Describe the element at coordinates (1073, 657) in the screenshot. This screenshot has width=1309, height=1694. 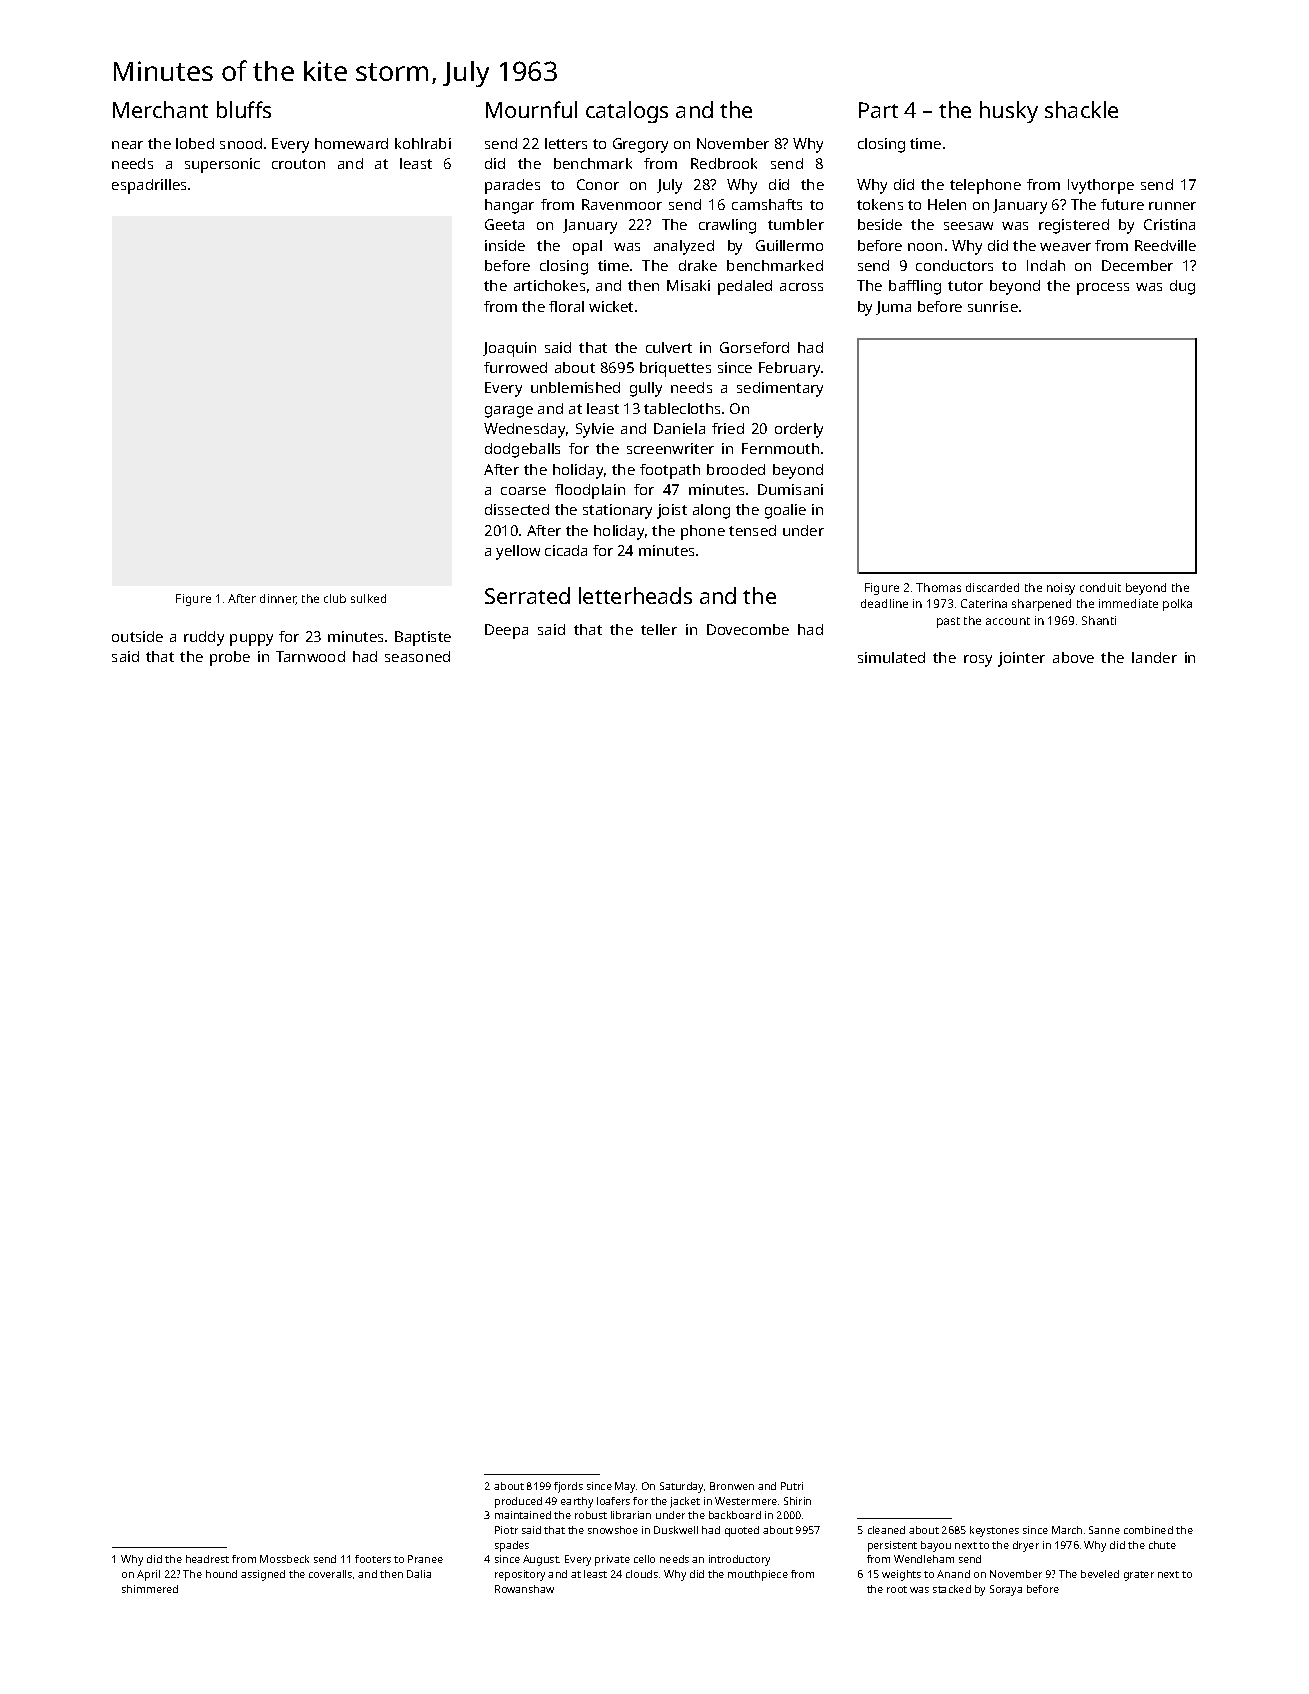
I see `above` at that location.
